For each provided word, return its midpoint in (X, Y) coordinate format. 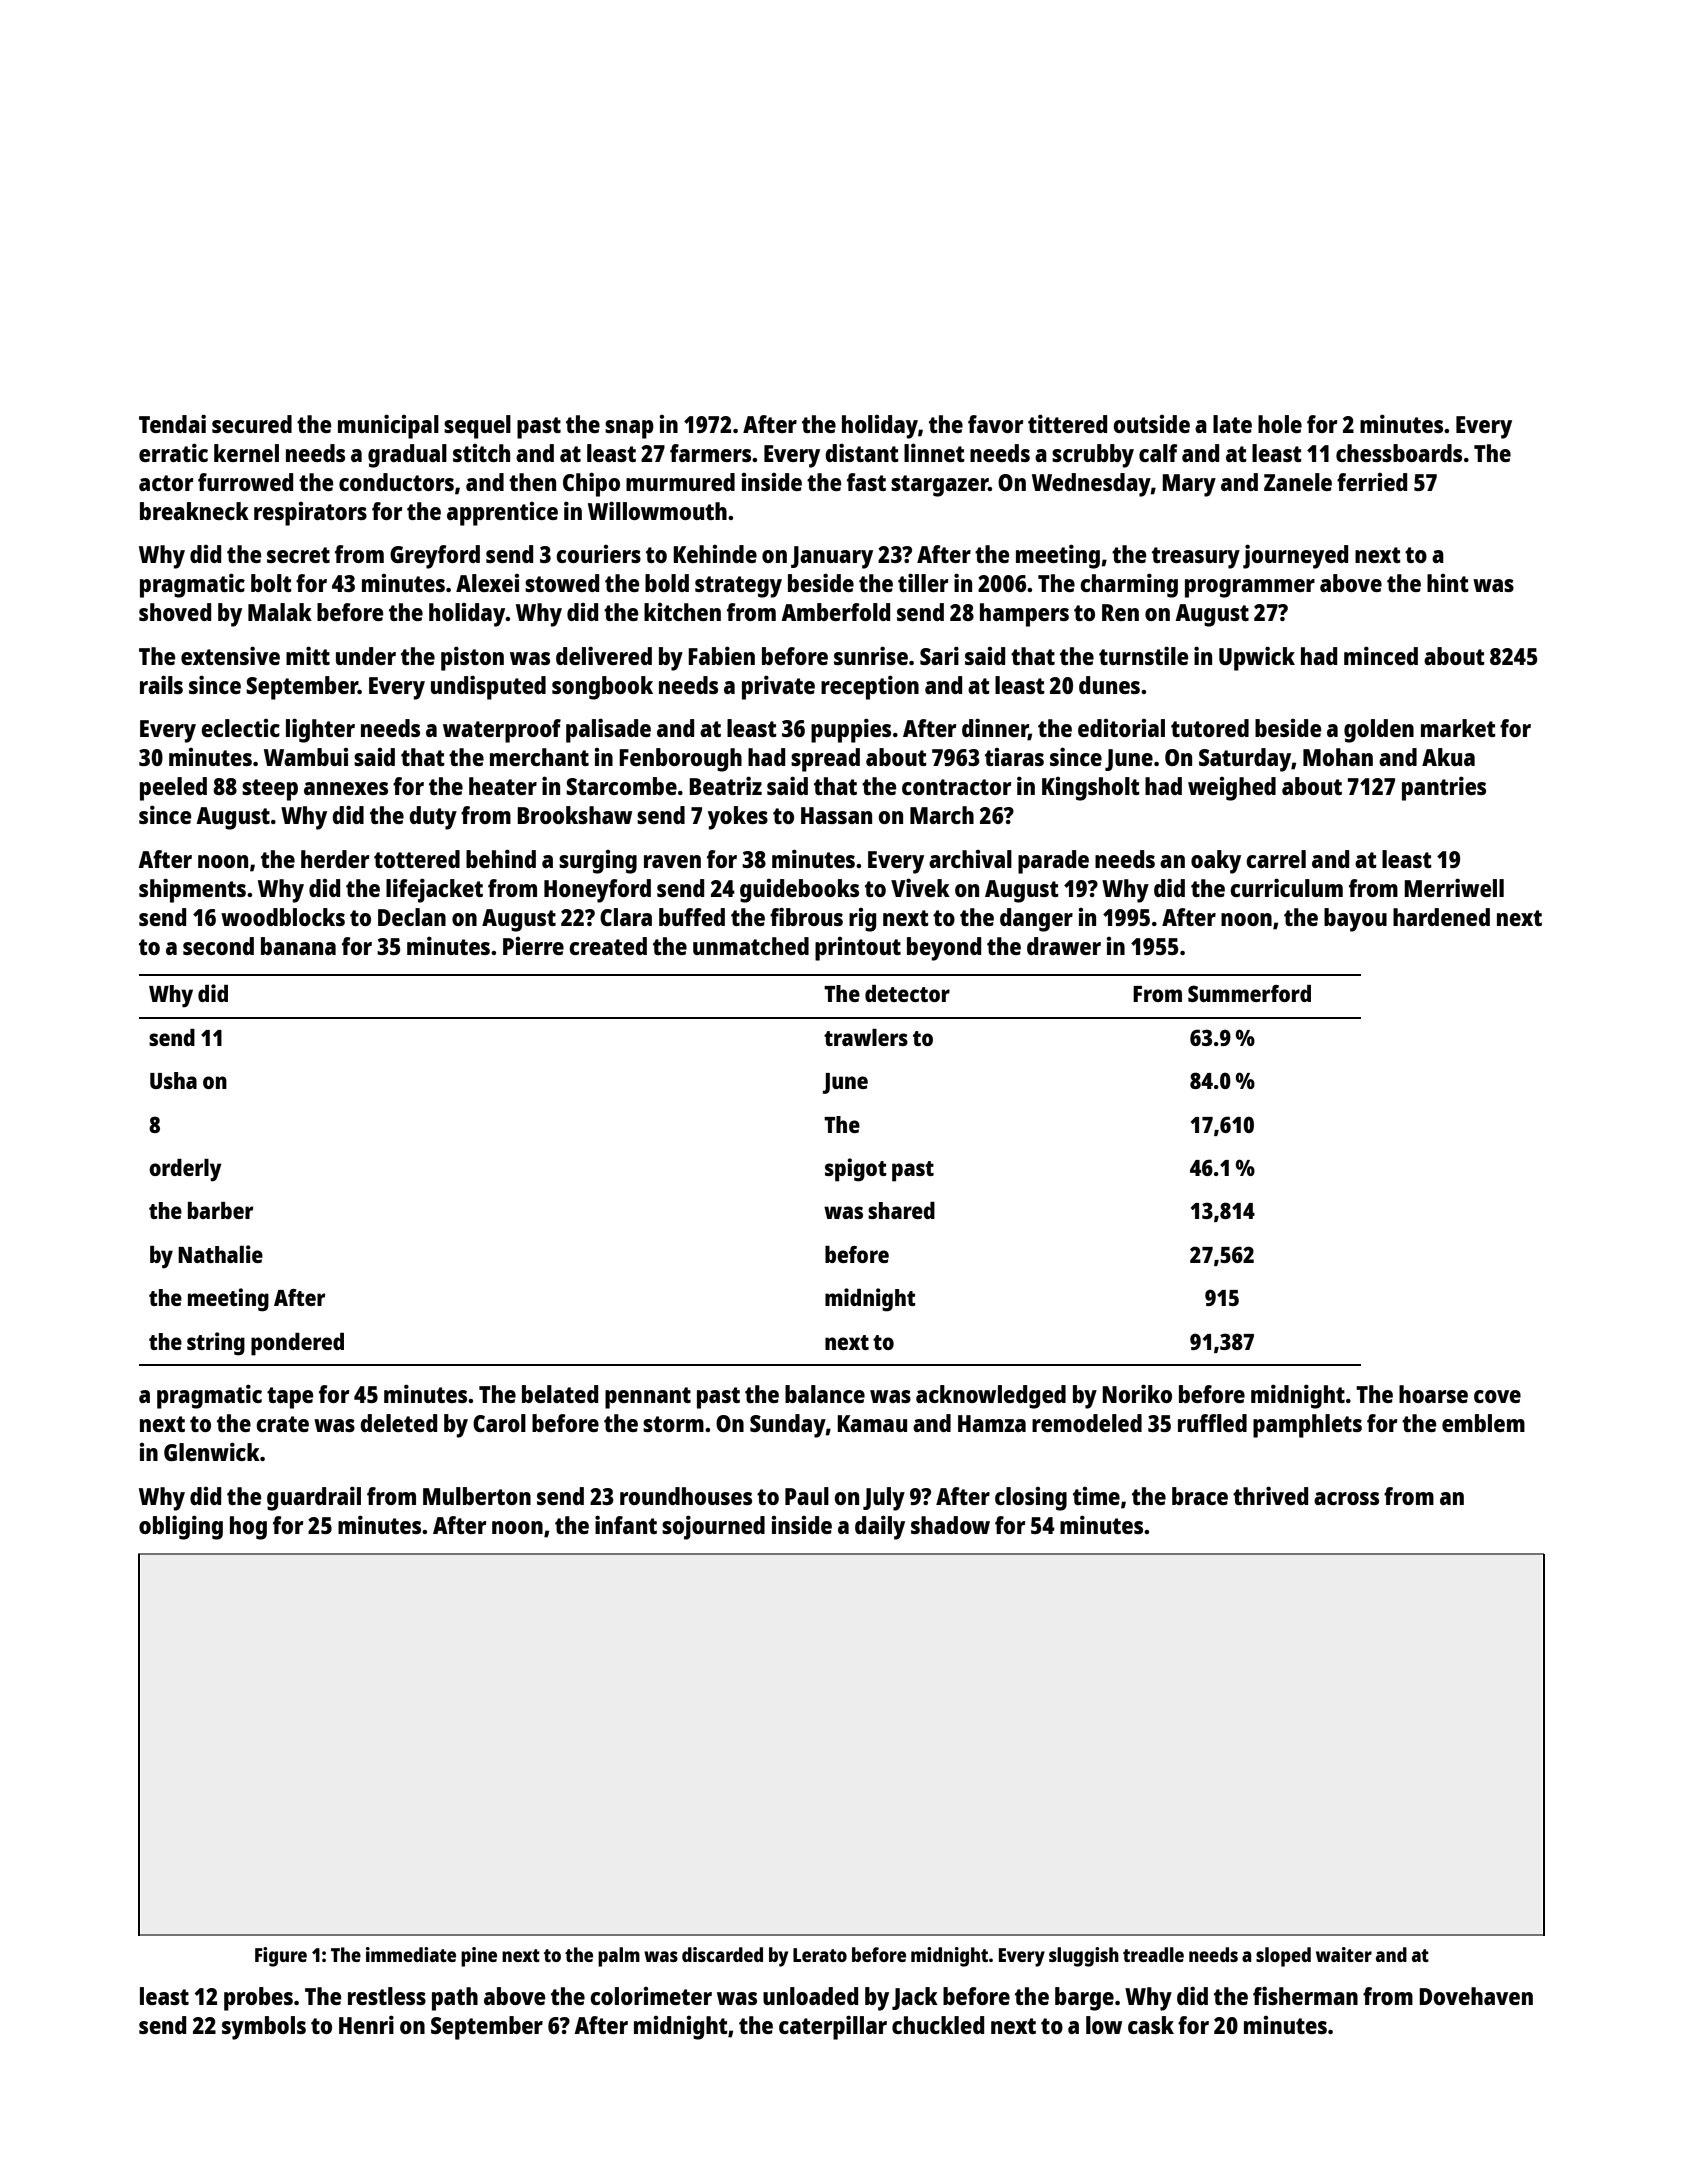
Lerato (820, 1955)
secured (252, 424)
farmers (710, 453)
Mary (1189, 485)
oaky (1216, 862)
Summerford (1249, 993)
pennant (648, 1398)
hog (248, 1528)
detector (907, 993)
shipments (192, 890)
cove (1497, 1396)
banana (298, 946)
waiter (1344, 1954)
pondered (297, 1344)
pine (479, 1957)
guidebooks (799, 891)
